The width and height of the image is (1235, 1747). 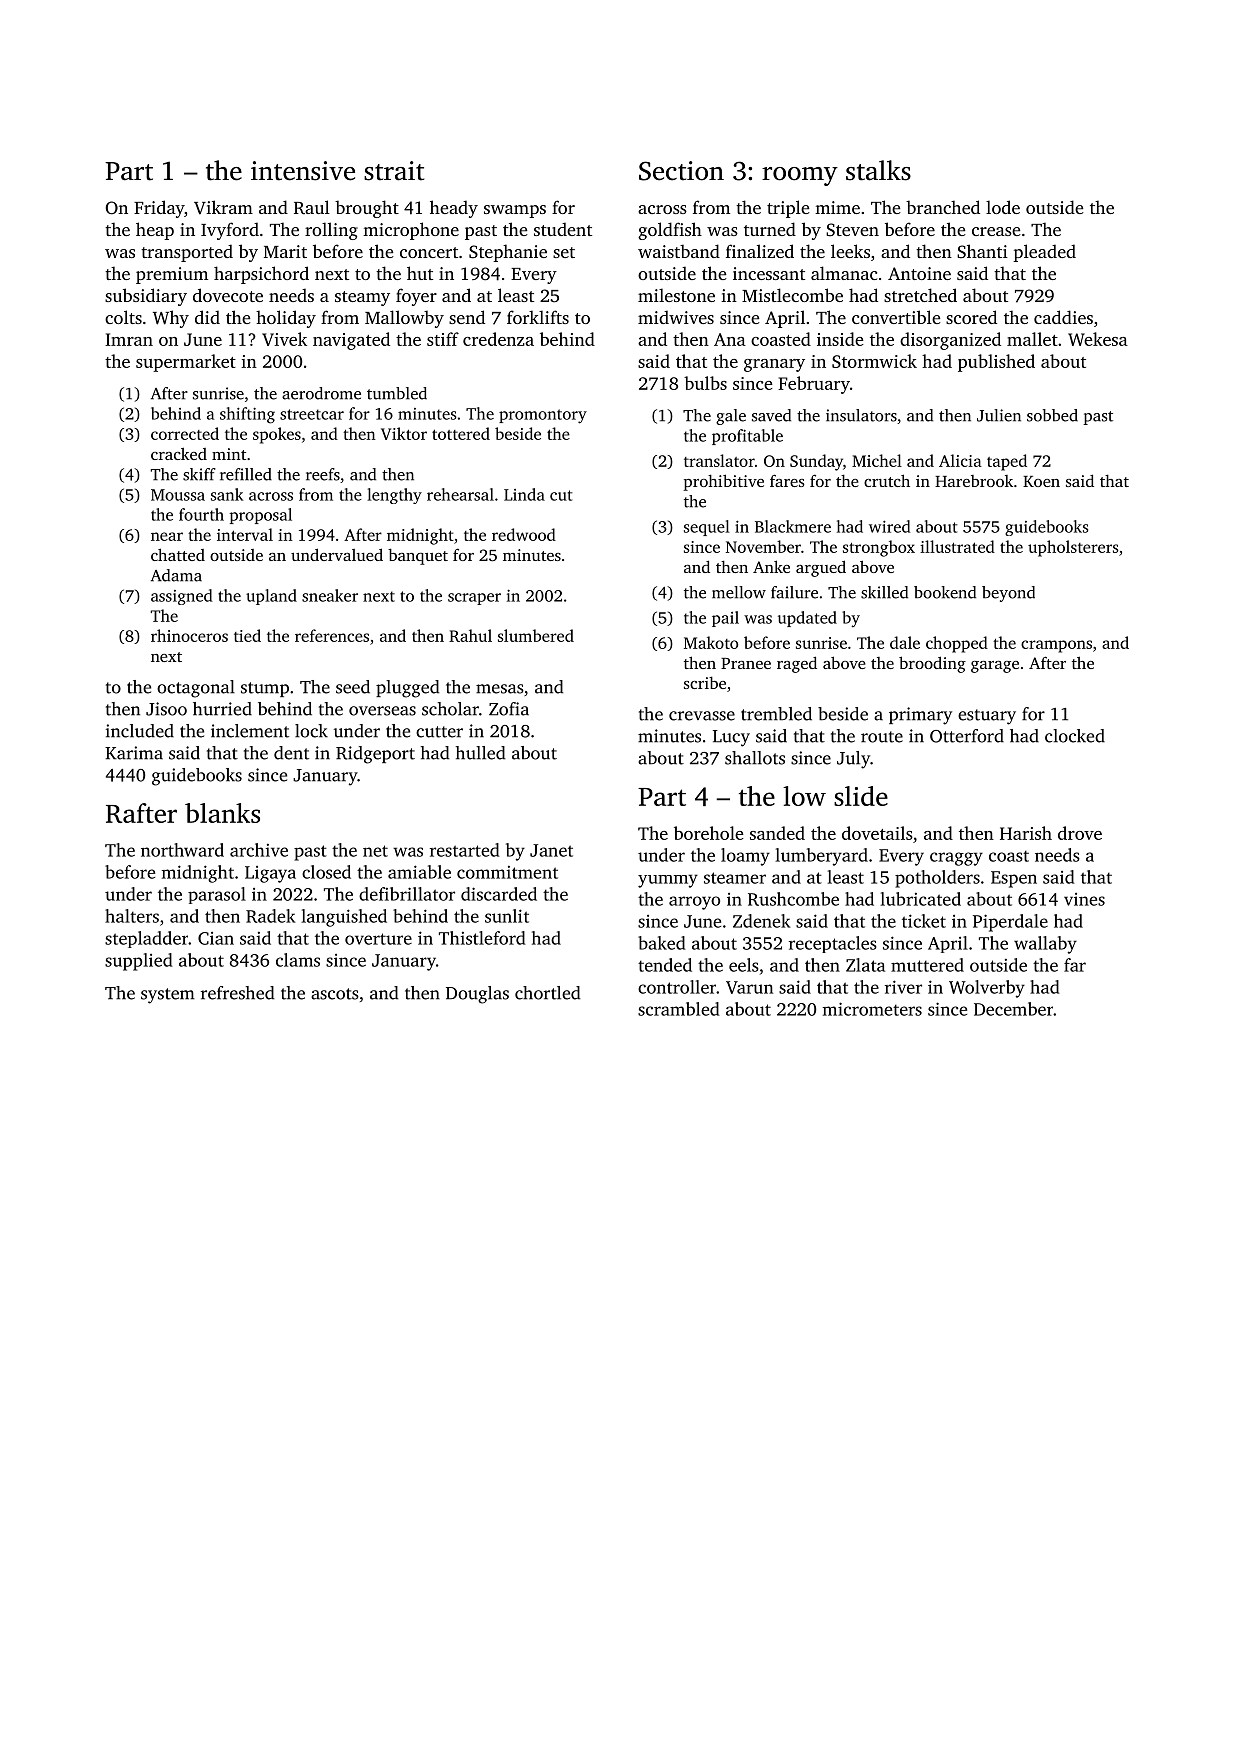 I want to click on hulled, so click(x=480, y=753).
